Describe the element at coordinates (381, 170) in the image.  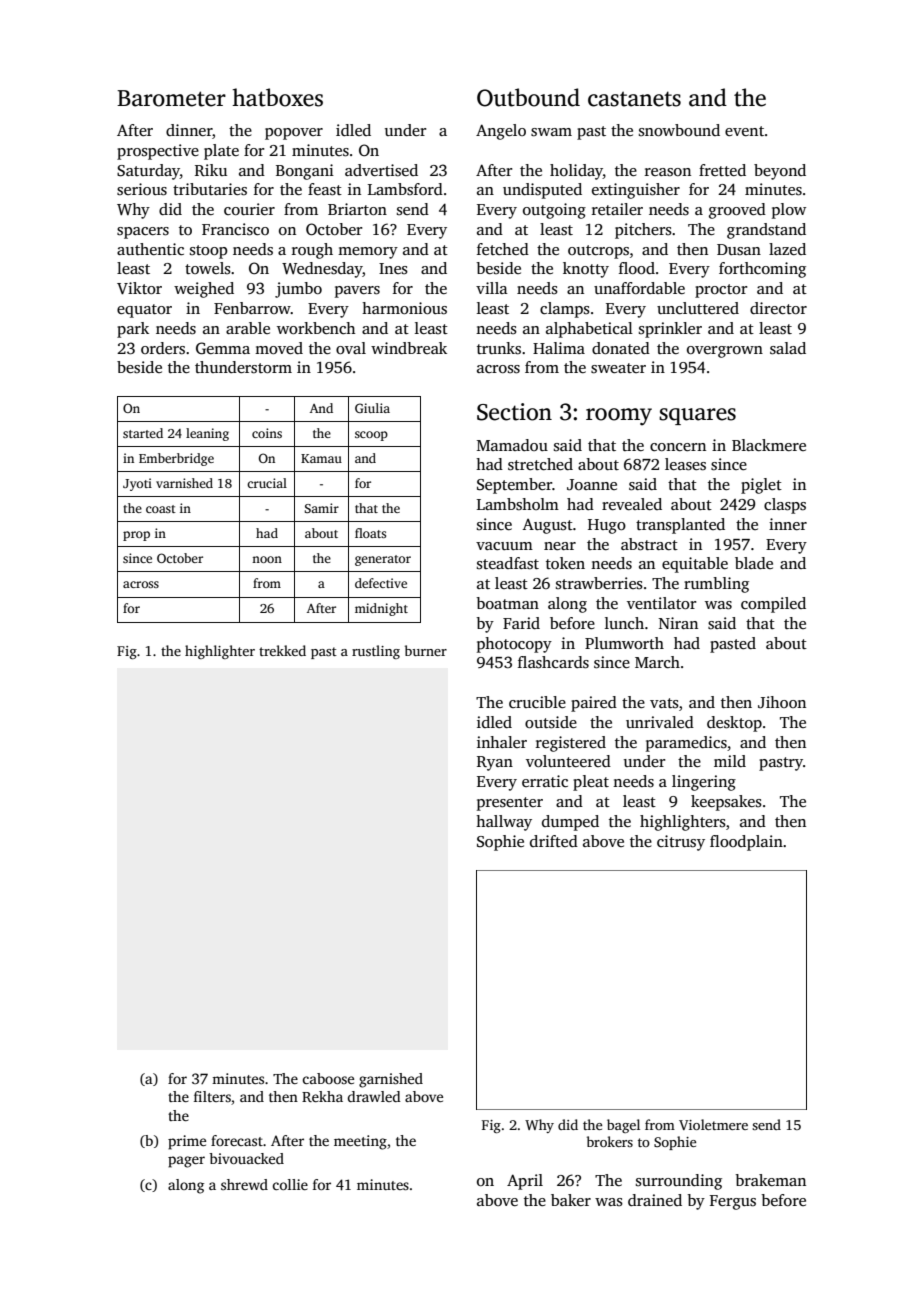
I see `advertised` at that location.
